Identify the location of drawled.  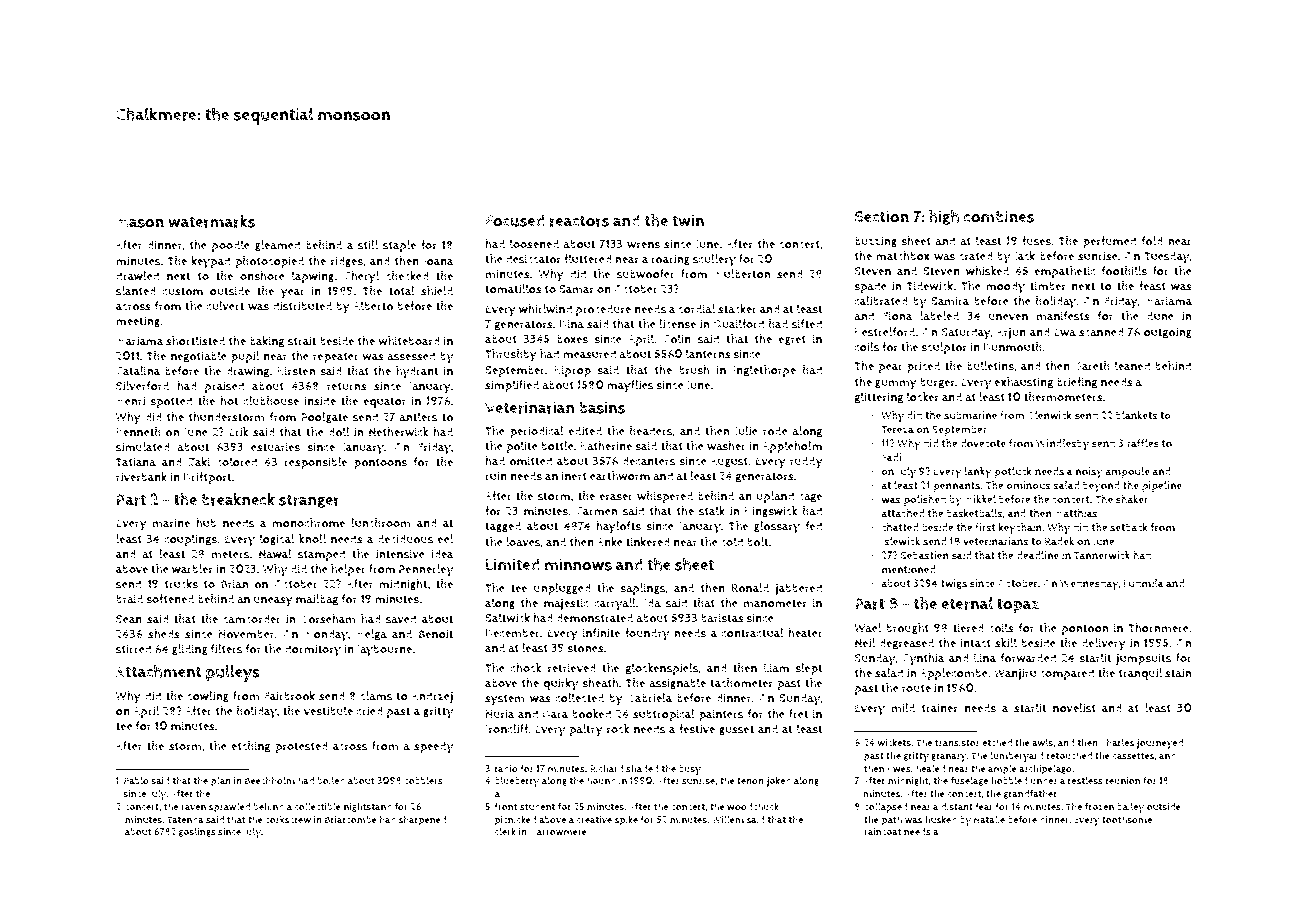
(137, 276).
